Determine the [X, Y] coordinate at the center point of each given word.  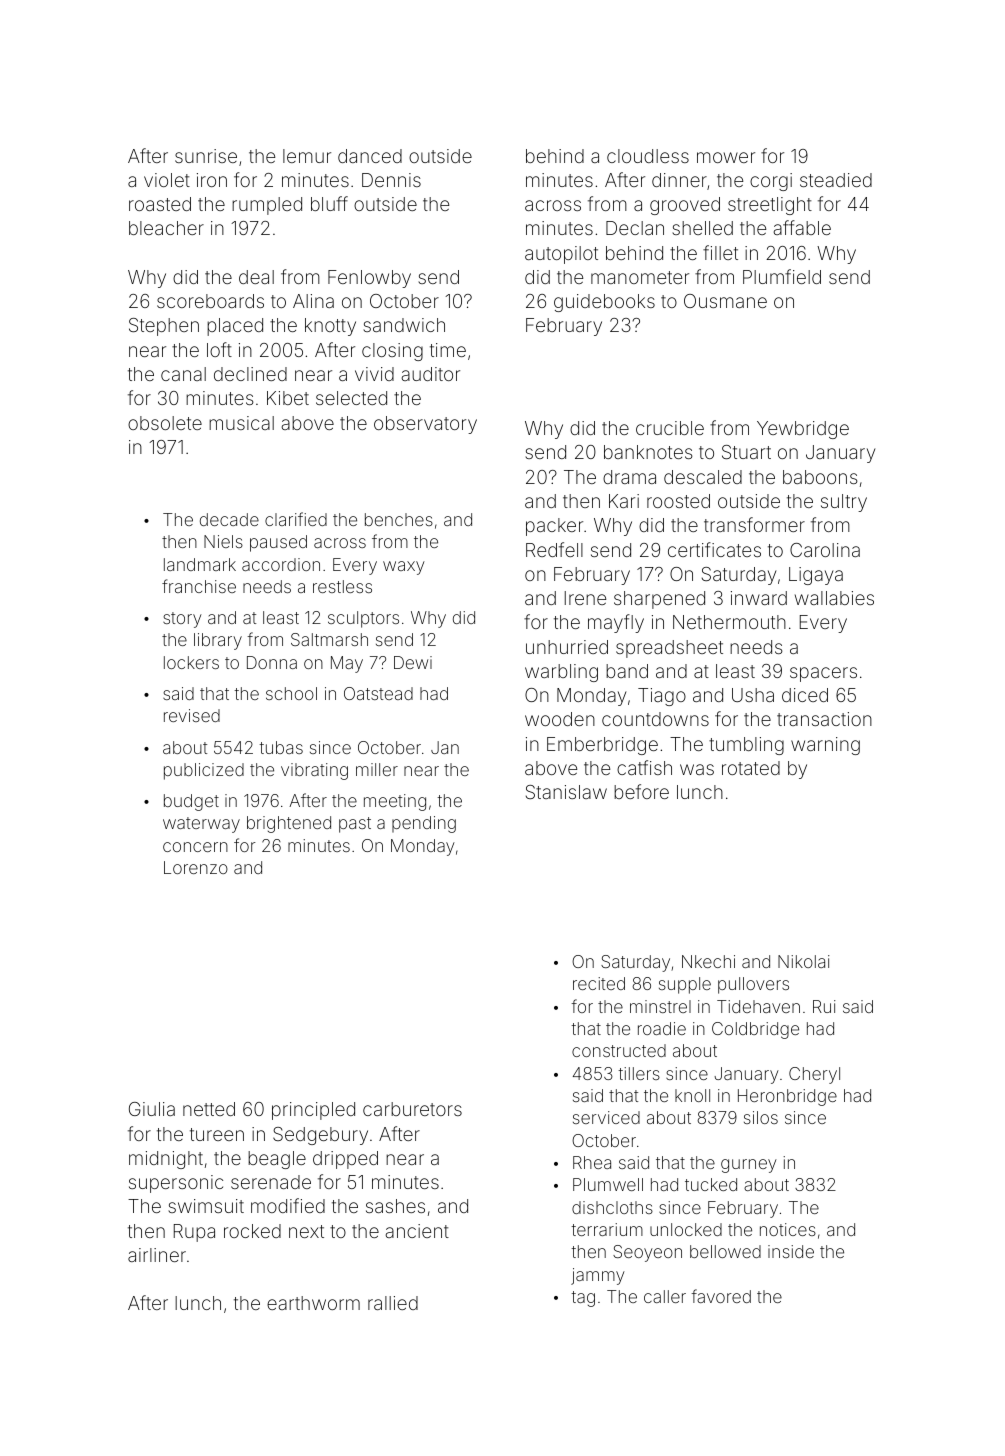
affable [802, 227]
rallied [393, 1303]
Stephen [164, 327]
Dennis [391, 180]
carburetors [412, 1109]
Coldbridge [755, 1030]
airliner [157, 1255]
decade [229, 519]
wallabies [834, 598]
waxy [404, 568]
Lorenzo [196, 867]
